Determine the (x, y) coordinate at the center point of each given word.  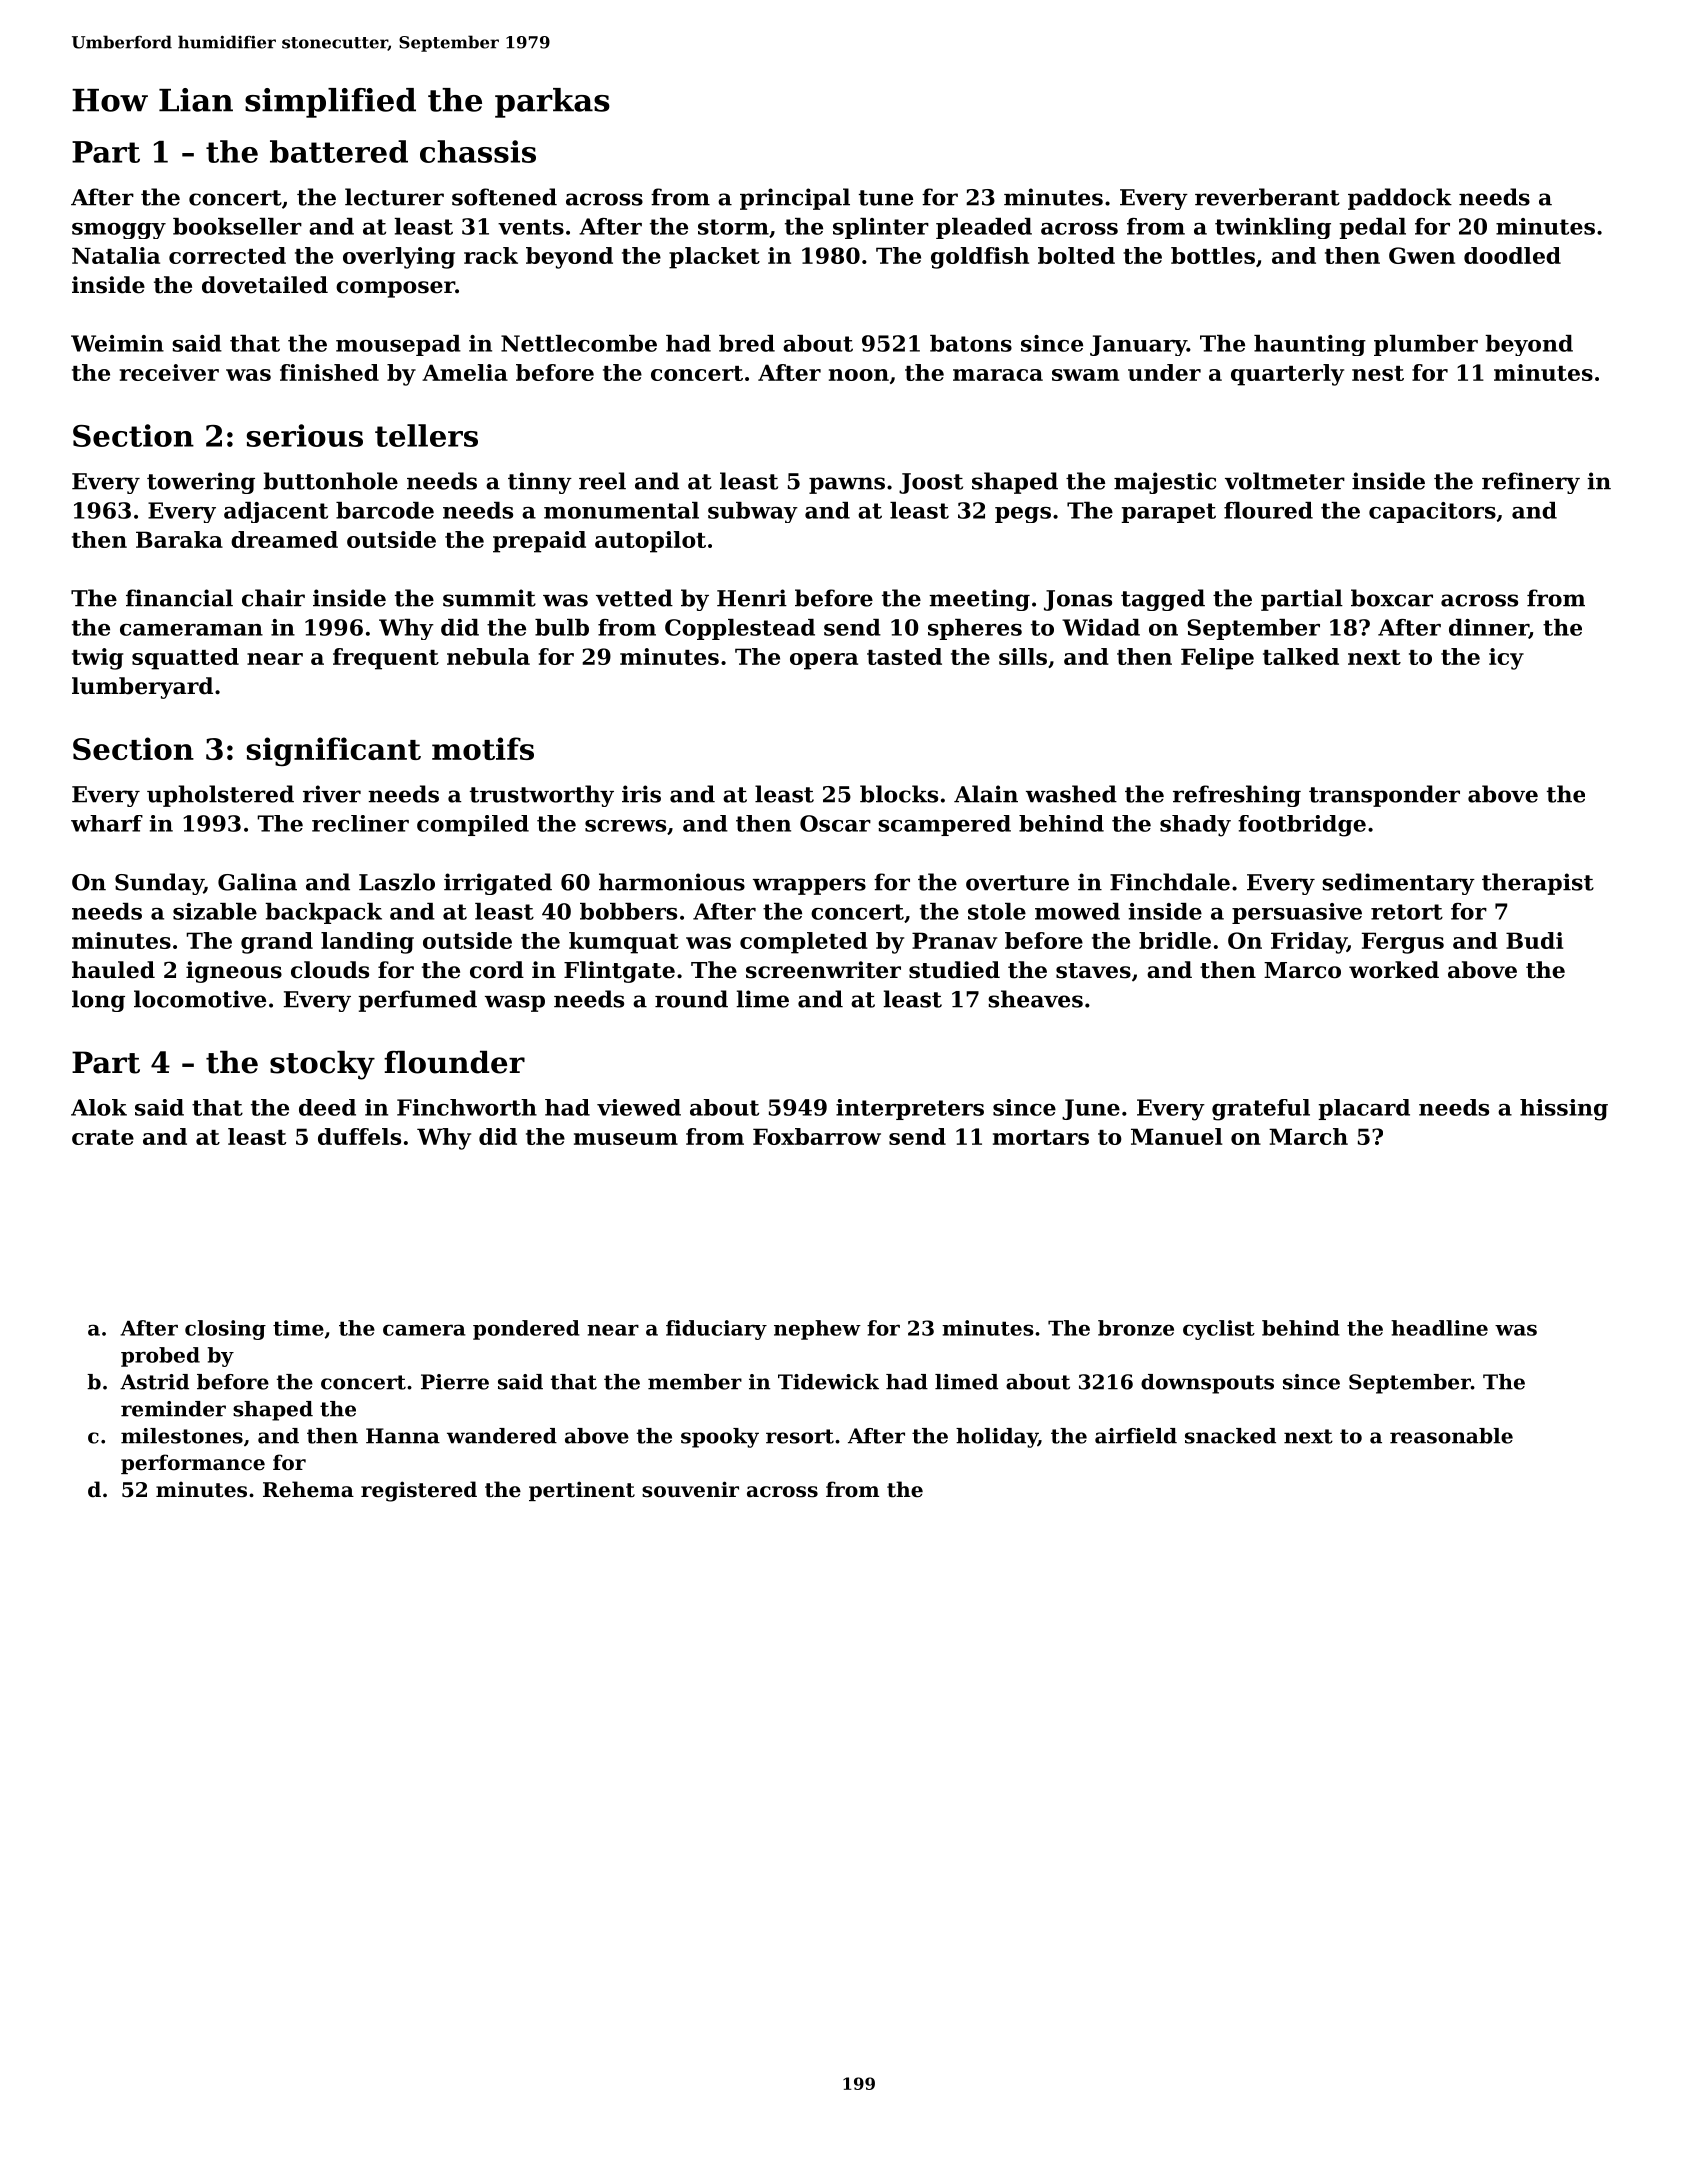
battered (339, 151)
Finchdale (1170, 882)
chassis (478, 151)
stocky (322, 1065)
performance (193, 1464)
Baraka (179, 539)
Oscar (835, 823)
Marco (1302, 970)
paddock (1400, 199)
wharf (107, 823)
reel (602, 481)
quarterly (1287, 375)
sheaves (1036, 999)
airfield (1136, 1436)
